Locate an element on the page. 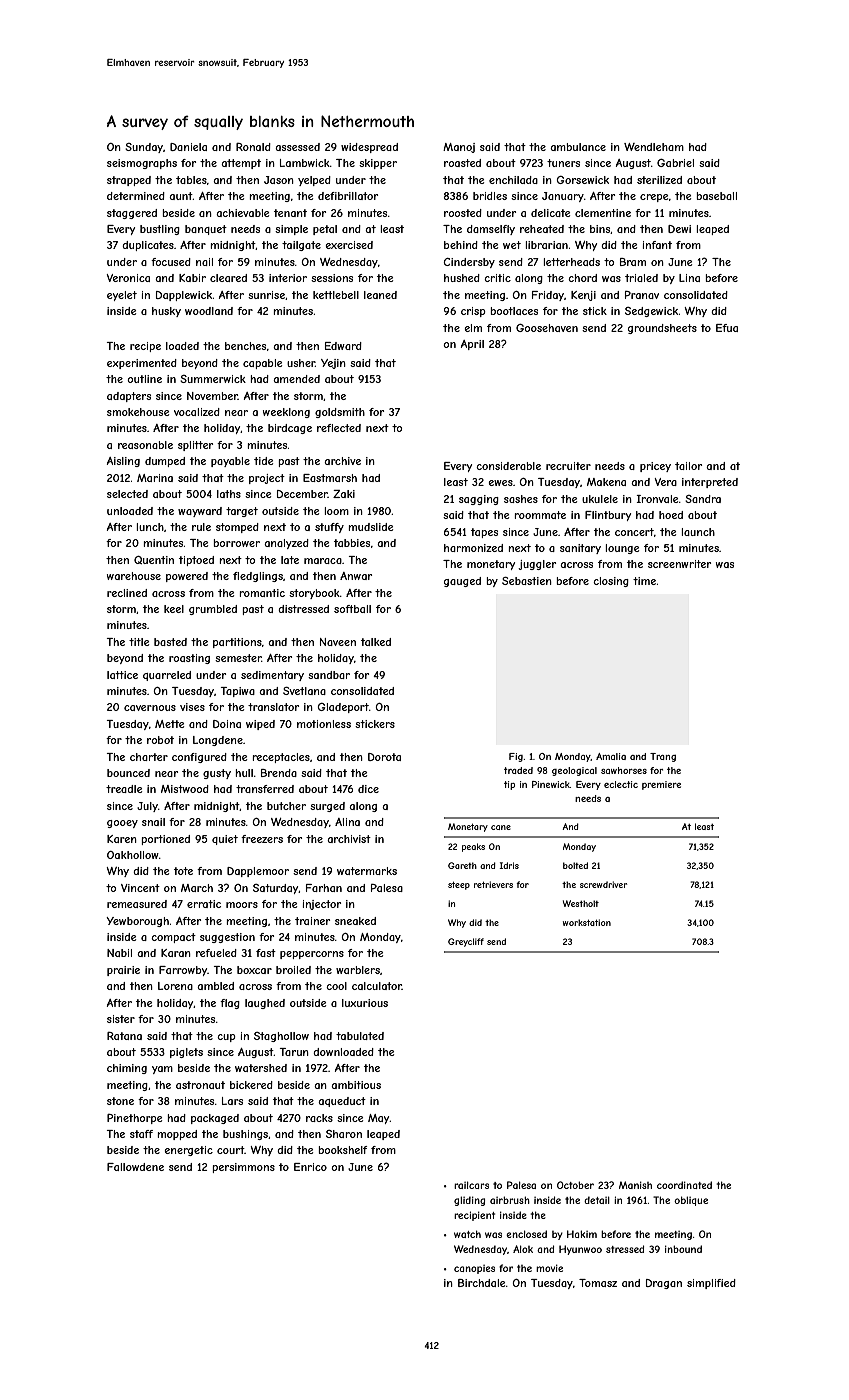 The image size is (849, 1400). simplified is located at coordinates (711, 1284).
